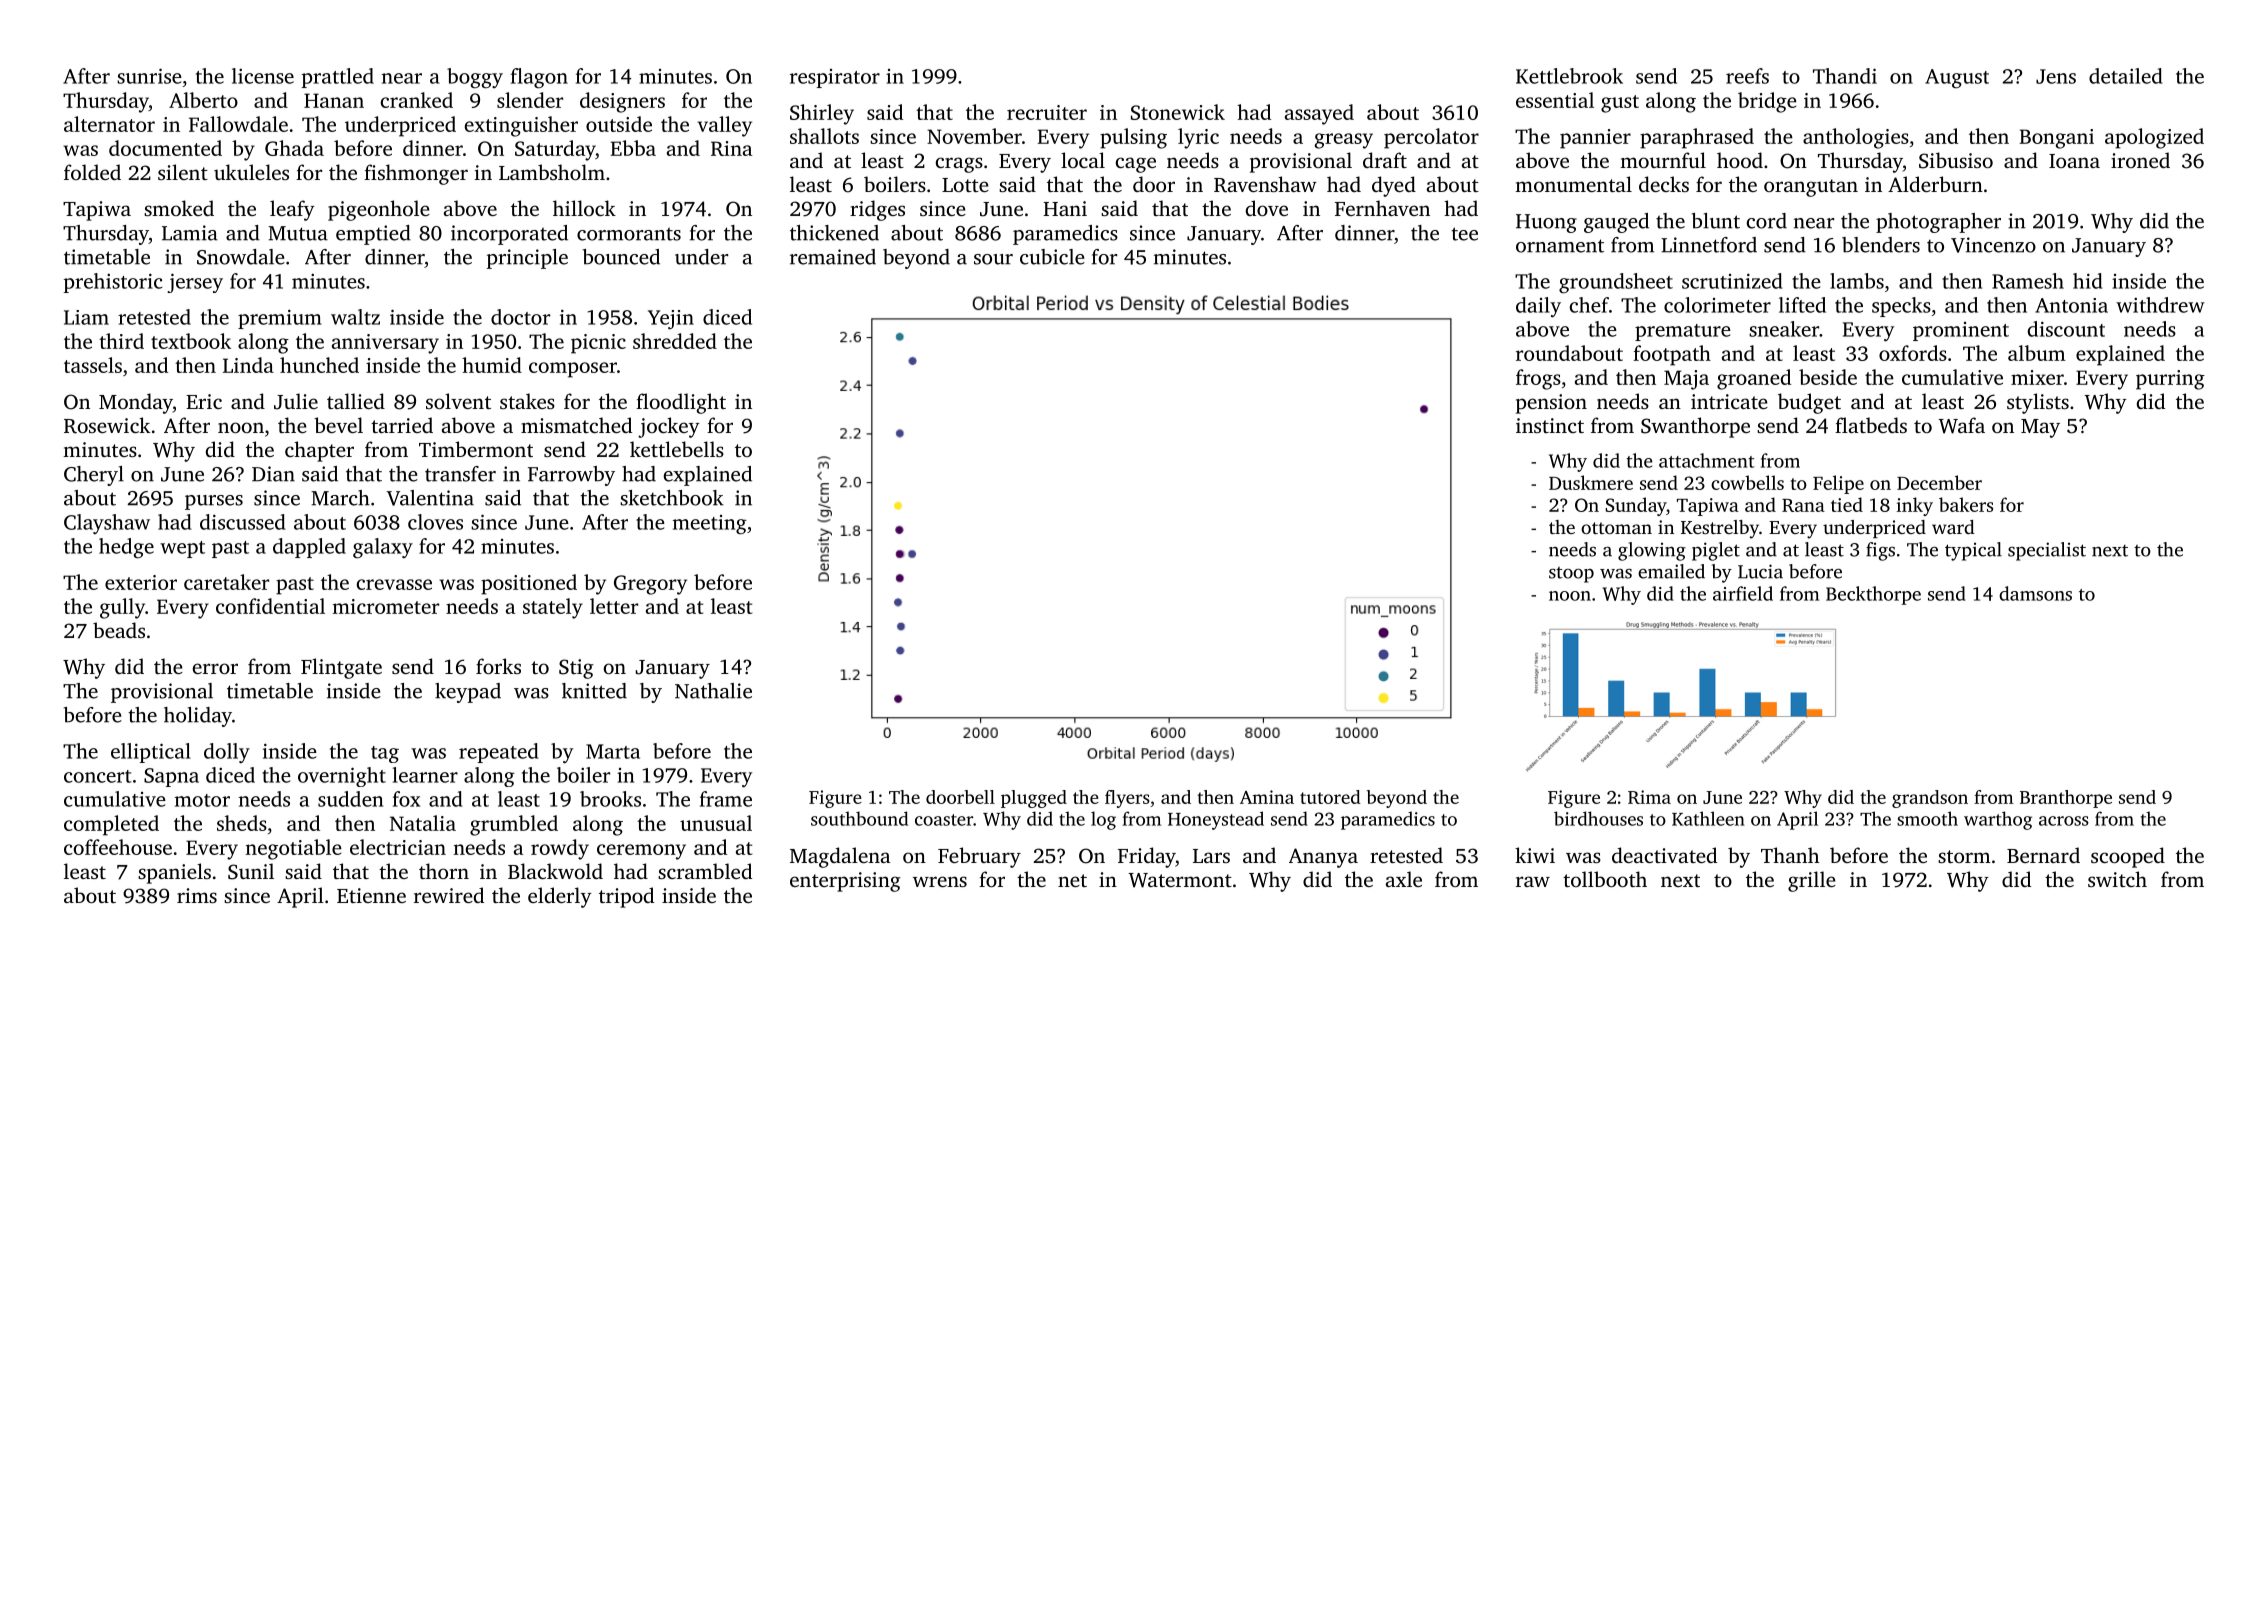 The width and height of the screenshot is (2268, 1604). Describe the element at coordinates (1747, 76) in the screenshot. I see `reefs` at that location.
